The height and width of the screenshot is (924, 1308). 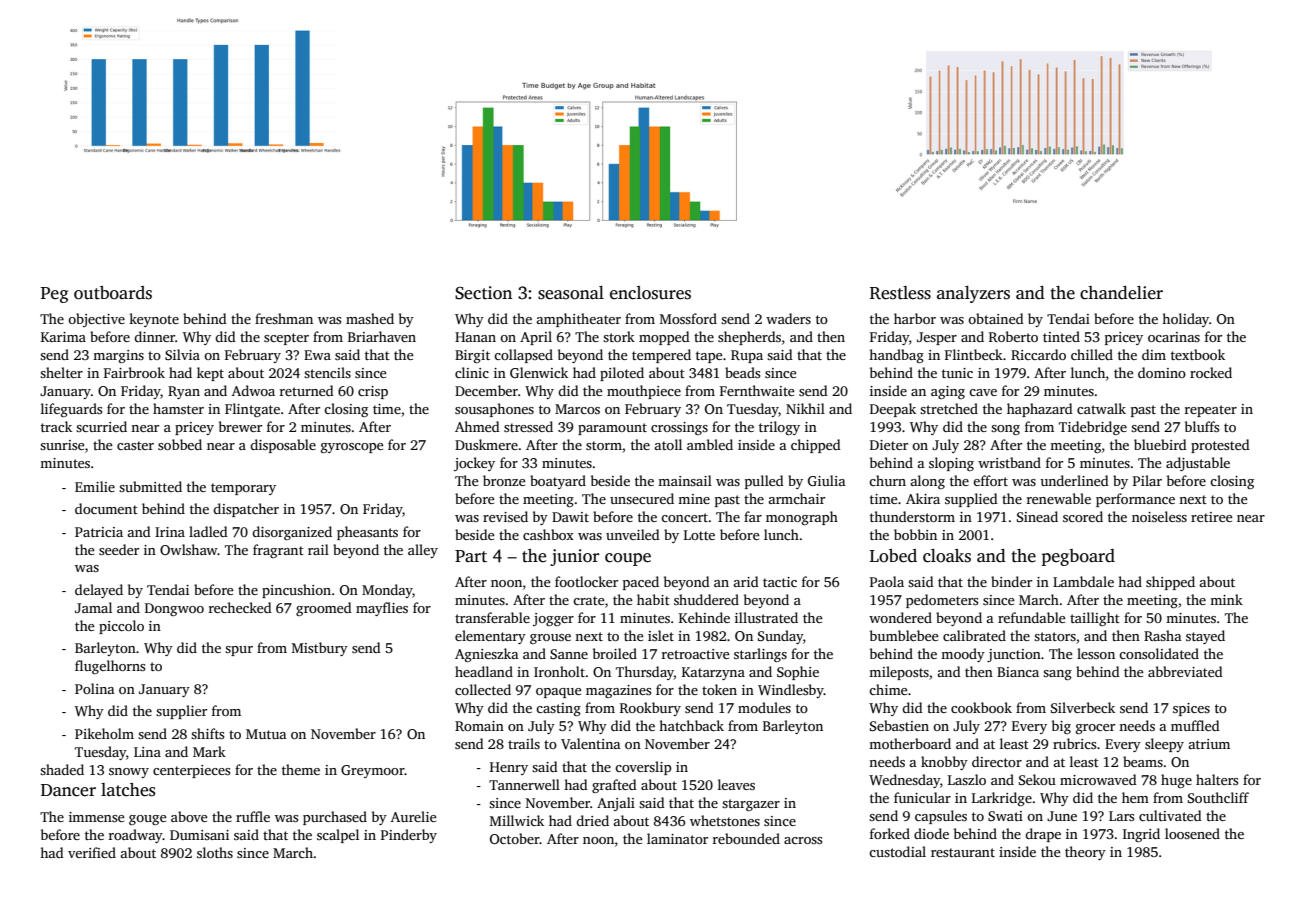 What do you see at coordinates (483, 293) in the screenshot?
I see `Section` at bounding box center [483, 293].
